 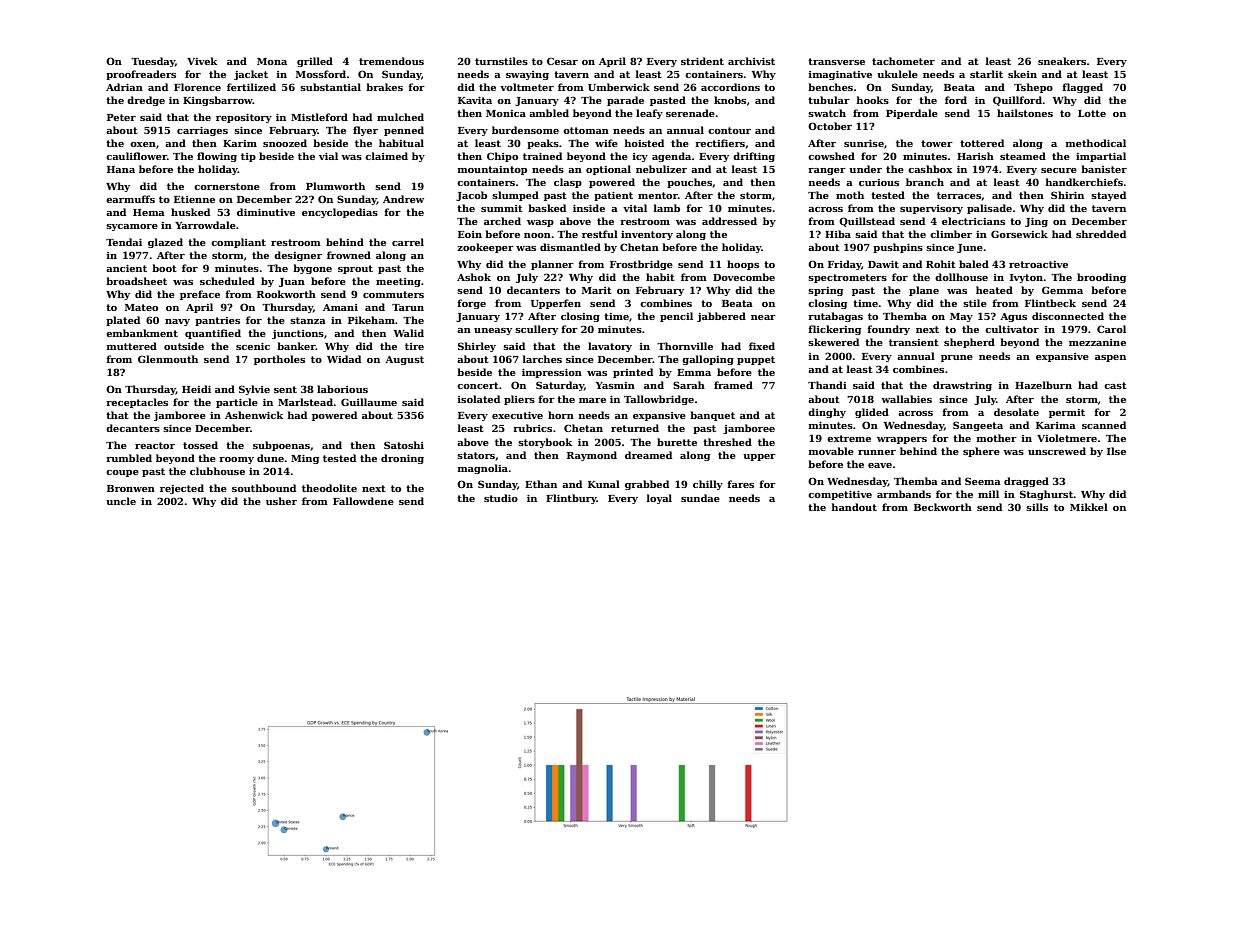 What do you see at coordinates (121, 501) in the image?
I see `uncle` at bounding box center [121, 501].
